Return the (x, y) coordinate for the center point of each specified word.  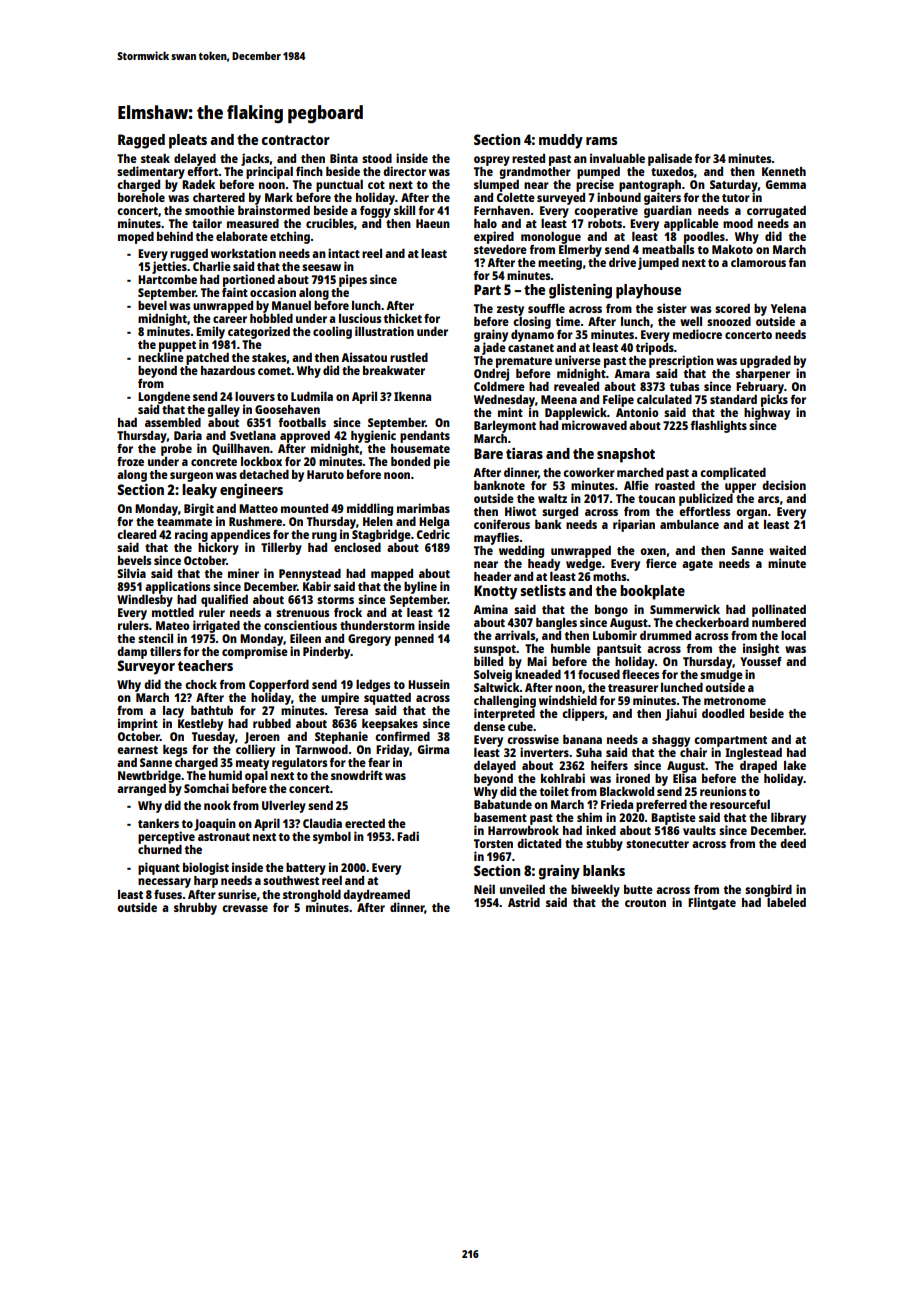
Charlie (212, 266)
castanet (531, 348)
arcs (768, 499)
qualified (224, 600)
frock (348, 612)
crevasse (245, 908)
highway (767, 414)
